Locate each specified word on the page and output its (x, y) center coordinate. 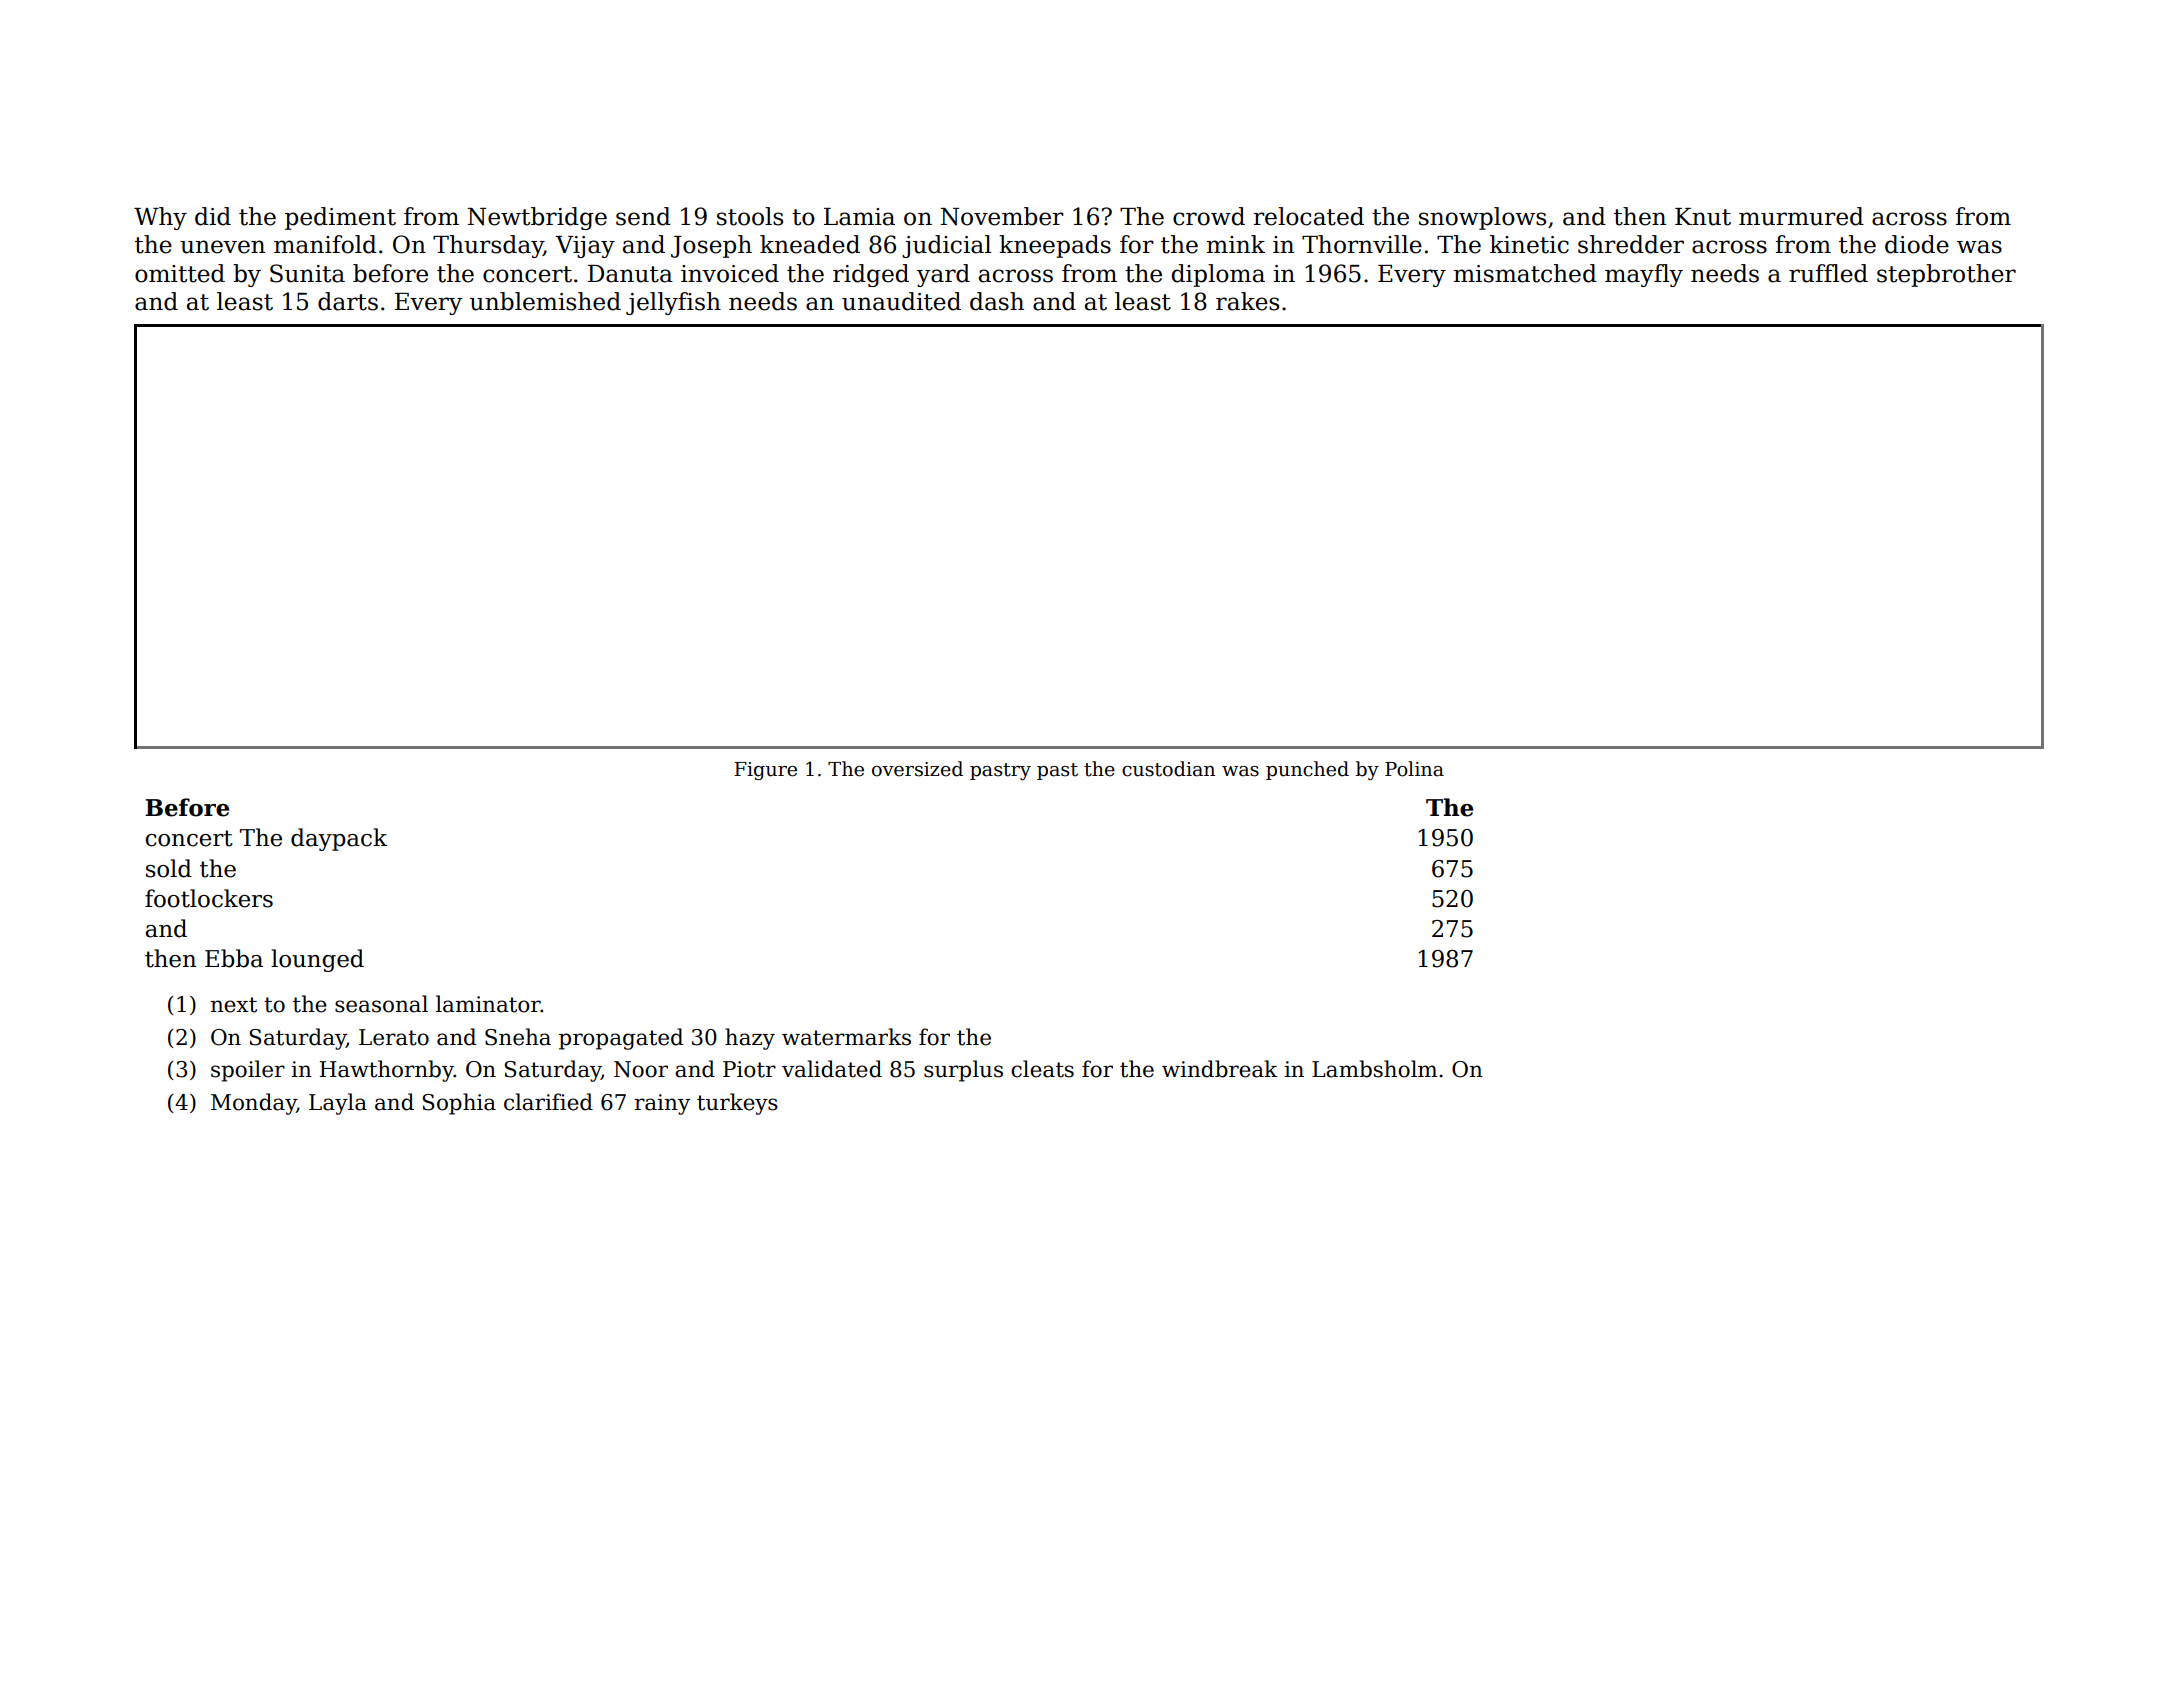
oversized (917, 769)
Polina (1414, 769)
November (1002, 216)
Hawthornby (387, 1071)
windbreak (1220, 1069)
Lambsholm (1374, 1069)
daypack (339, 839)
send (643, 216)
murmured (1801, 216)
